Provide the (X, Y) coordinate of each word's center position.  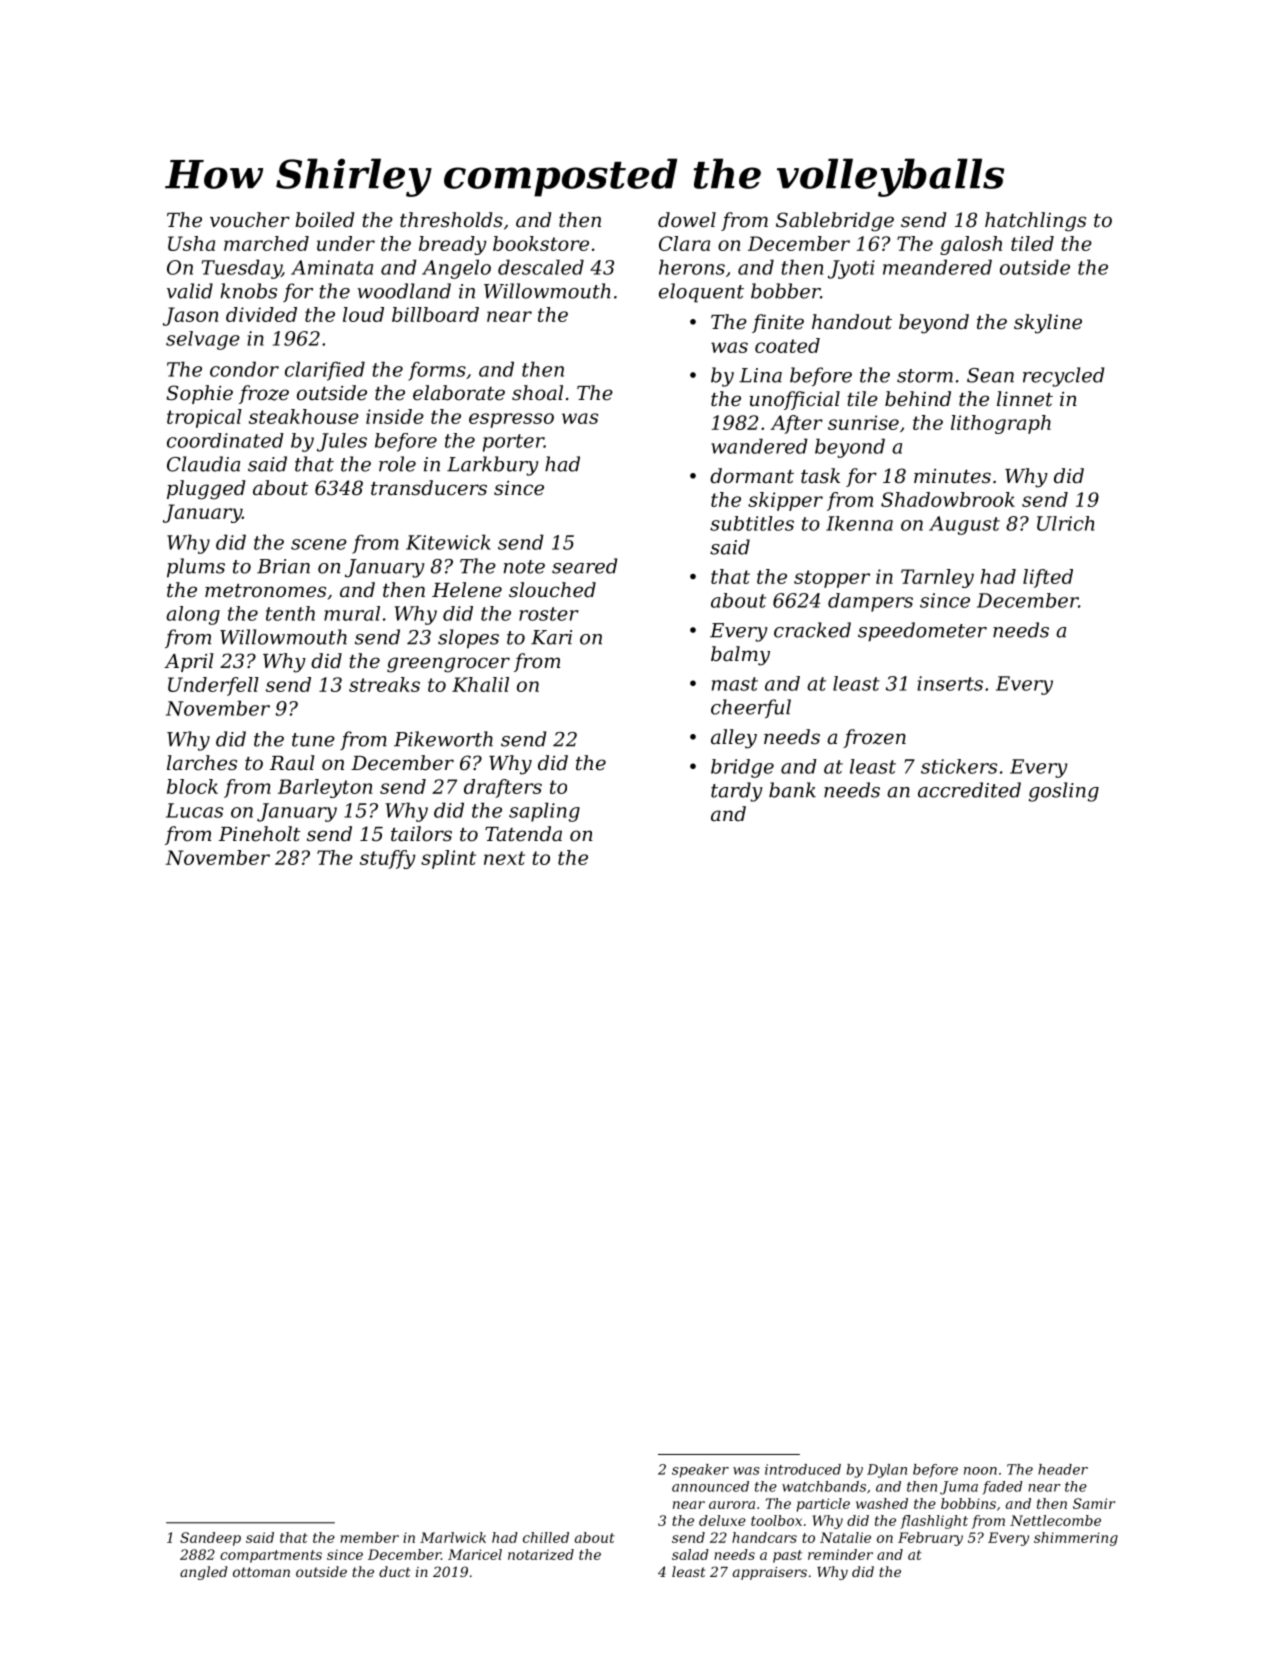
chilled (546, 1537)
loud (363, 314)
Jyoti (851, 269)
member (369, 1537)
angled (203, 1573)
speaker (700, 1471)
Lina (760, 375)
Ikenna (859, 523)
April (189, 662)
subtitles (752, 523)
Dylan (887, 1471)
